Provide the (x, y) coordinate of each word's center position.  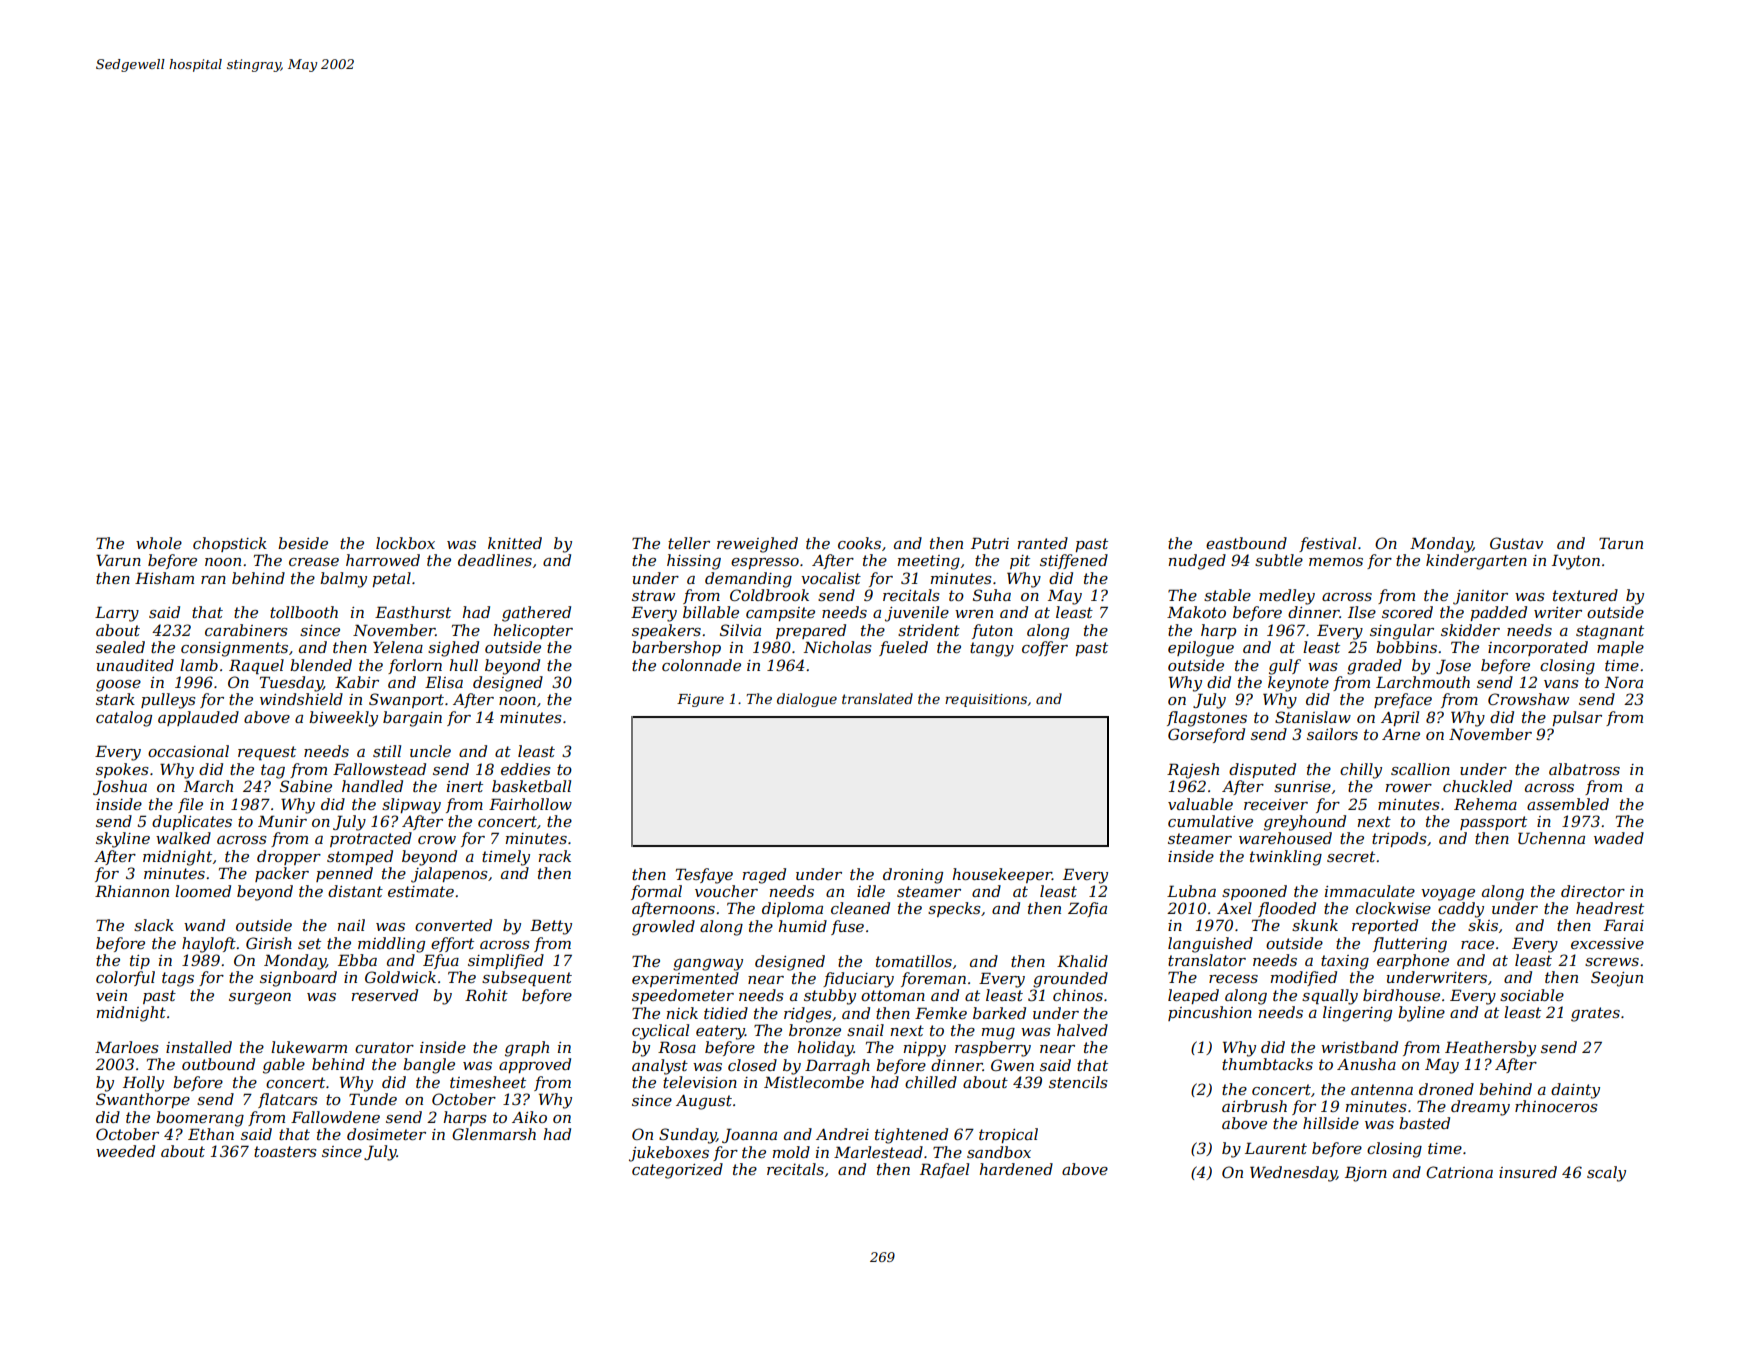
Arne (1401, 734)
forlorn (415, 666)
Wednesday (1293, 1174)
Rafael (944, 1170)
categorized (677, 1171)
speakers (666, 631)
